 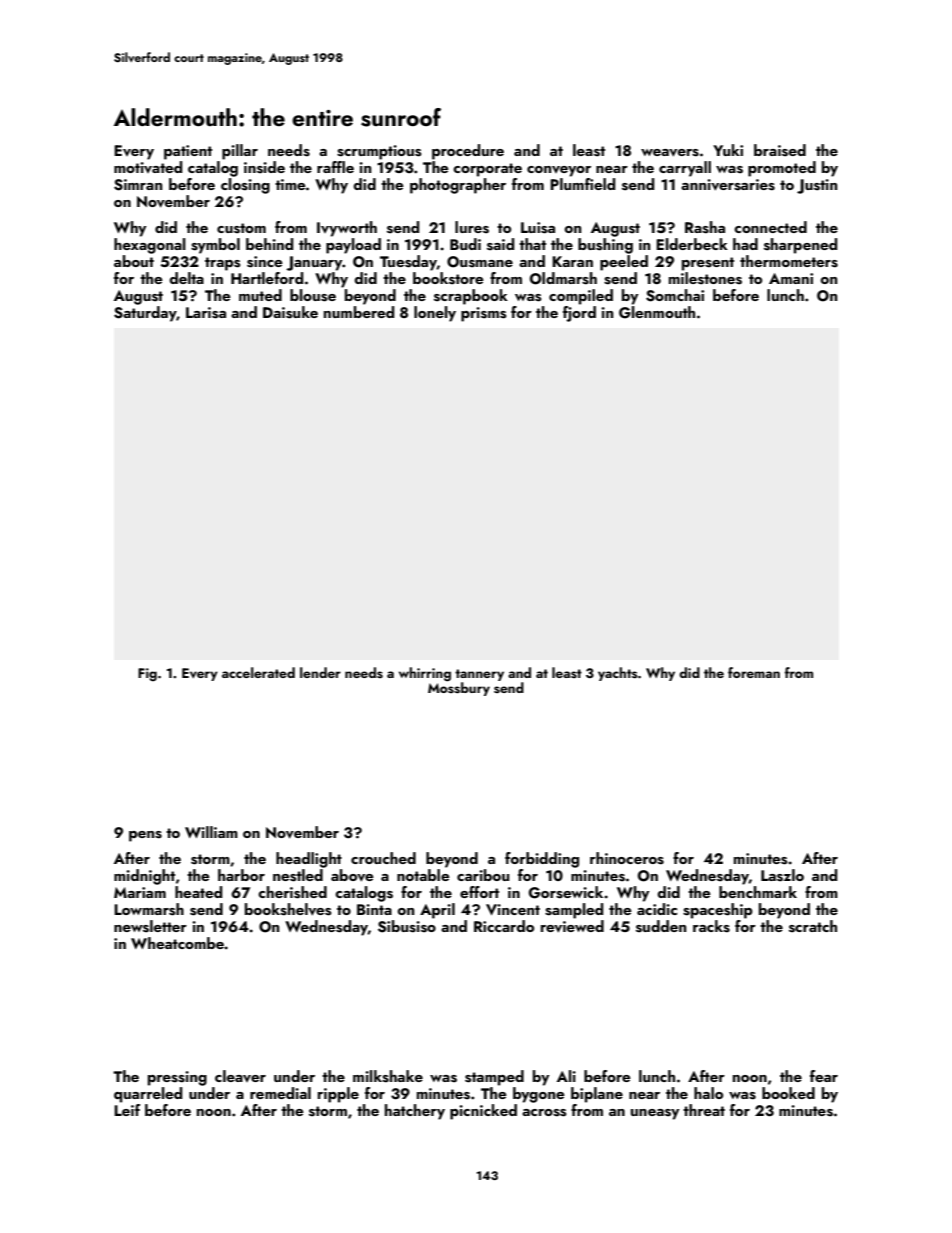 I want to click on sudden, so click(x=661, y=926).
